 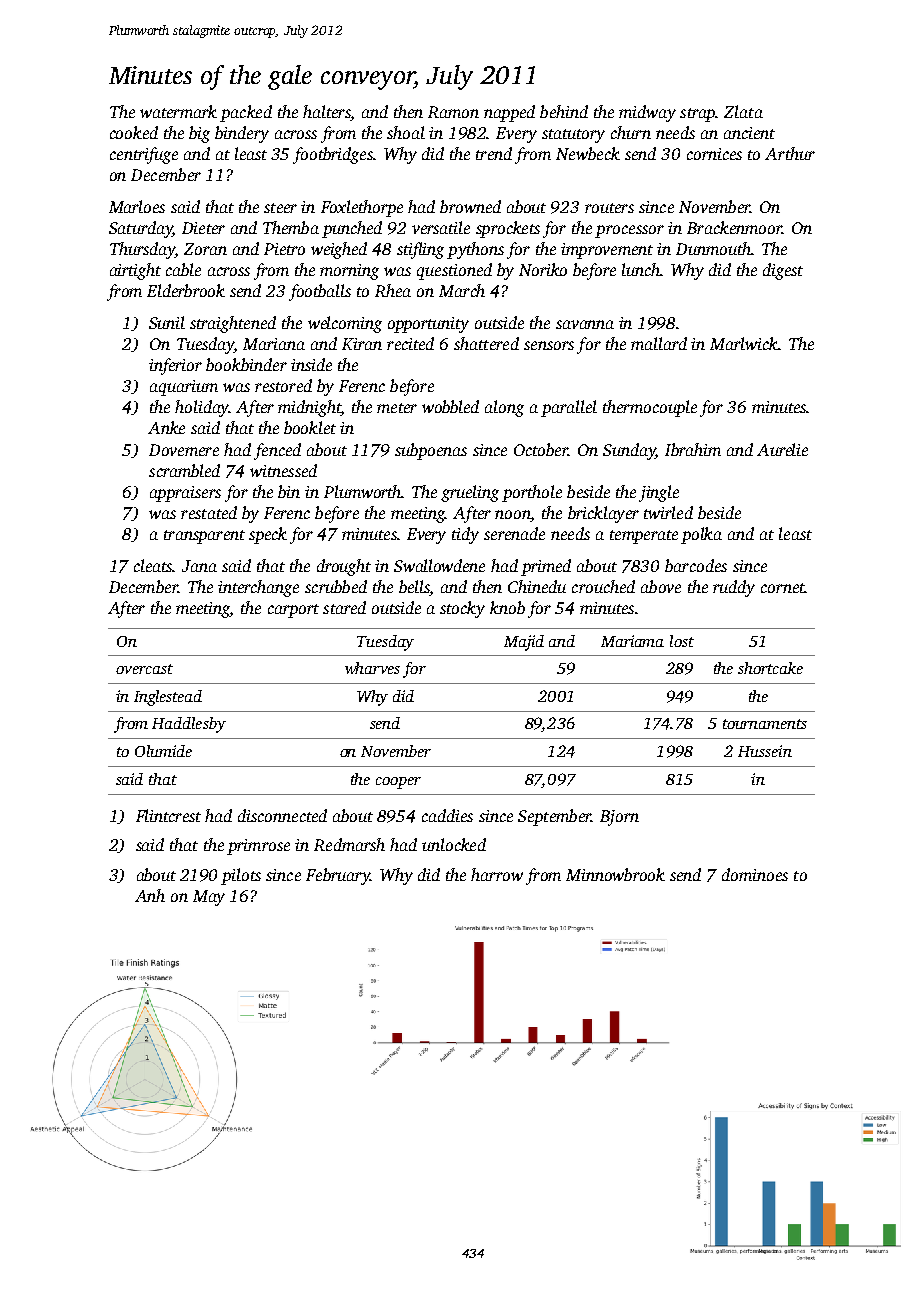 I want to click on pilots, so click(x=241, y=876).
